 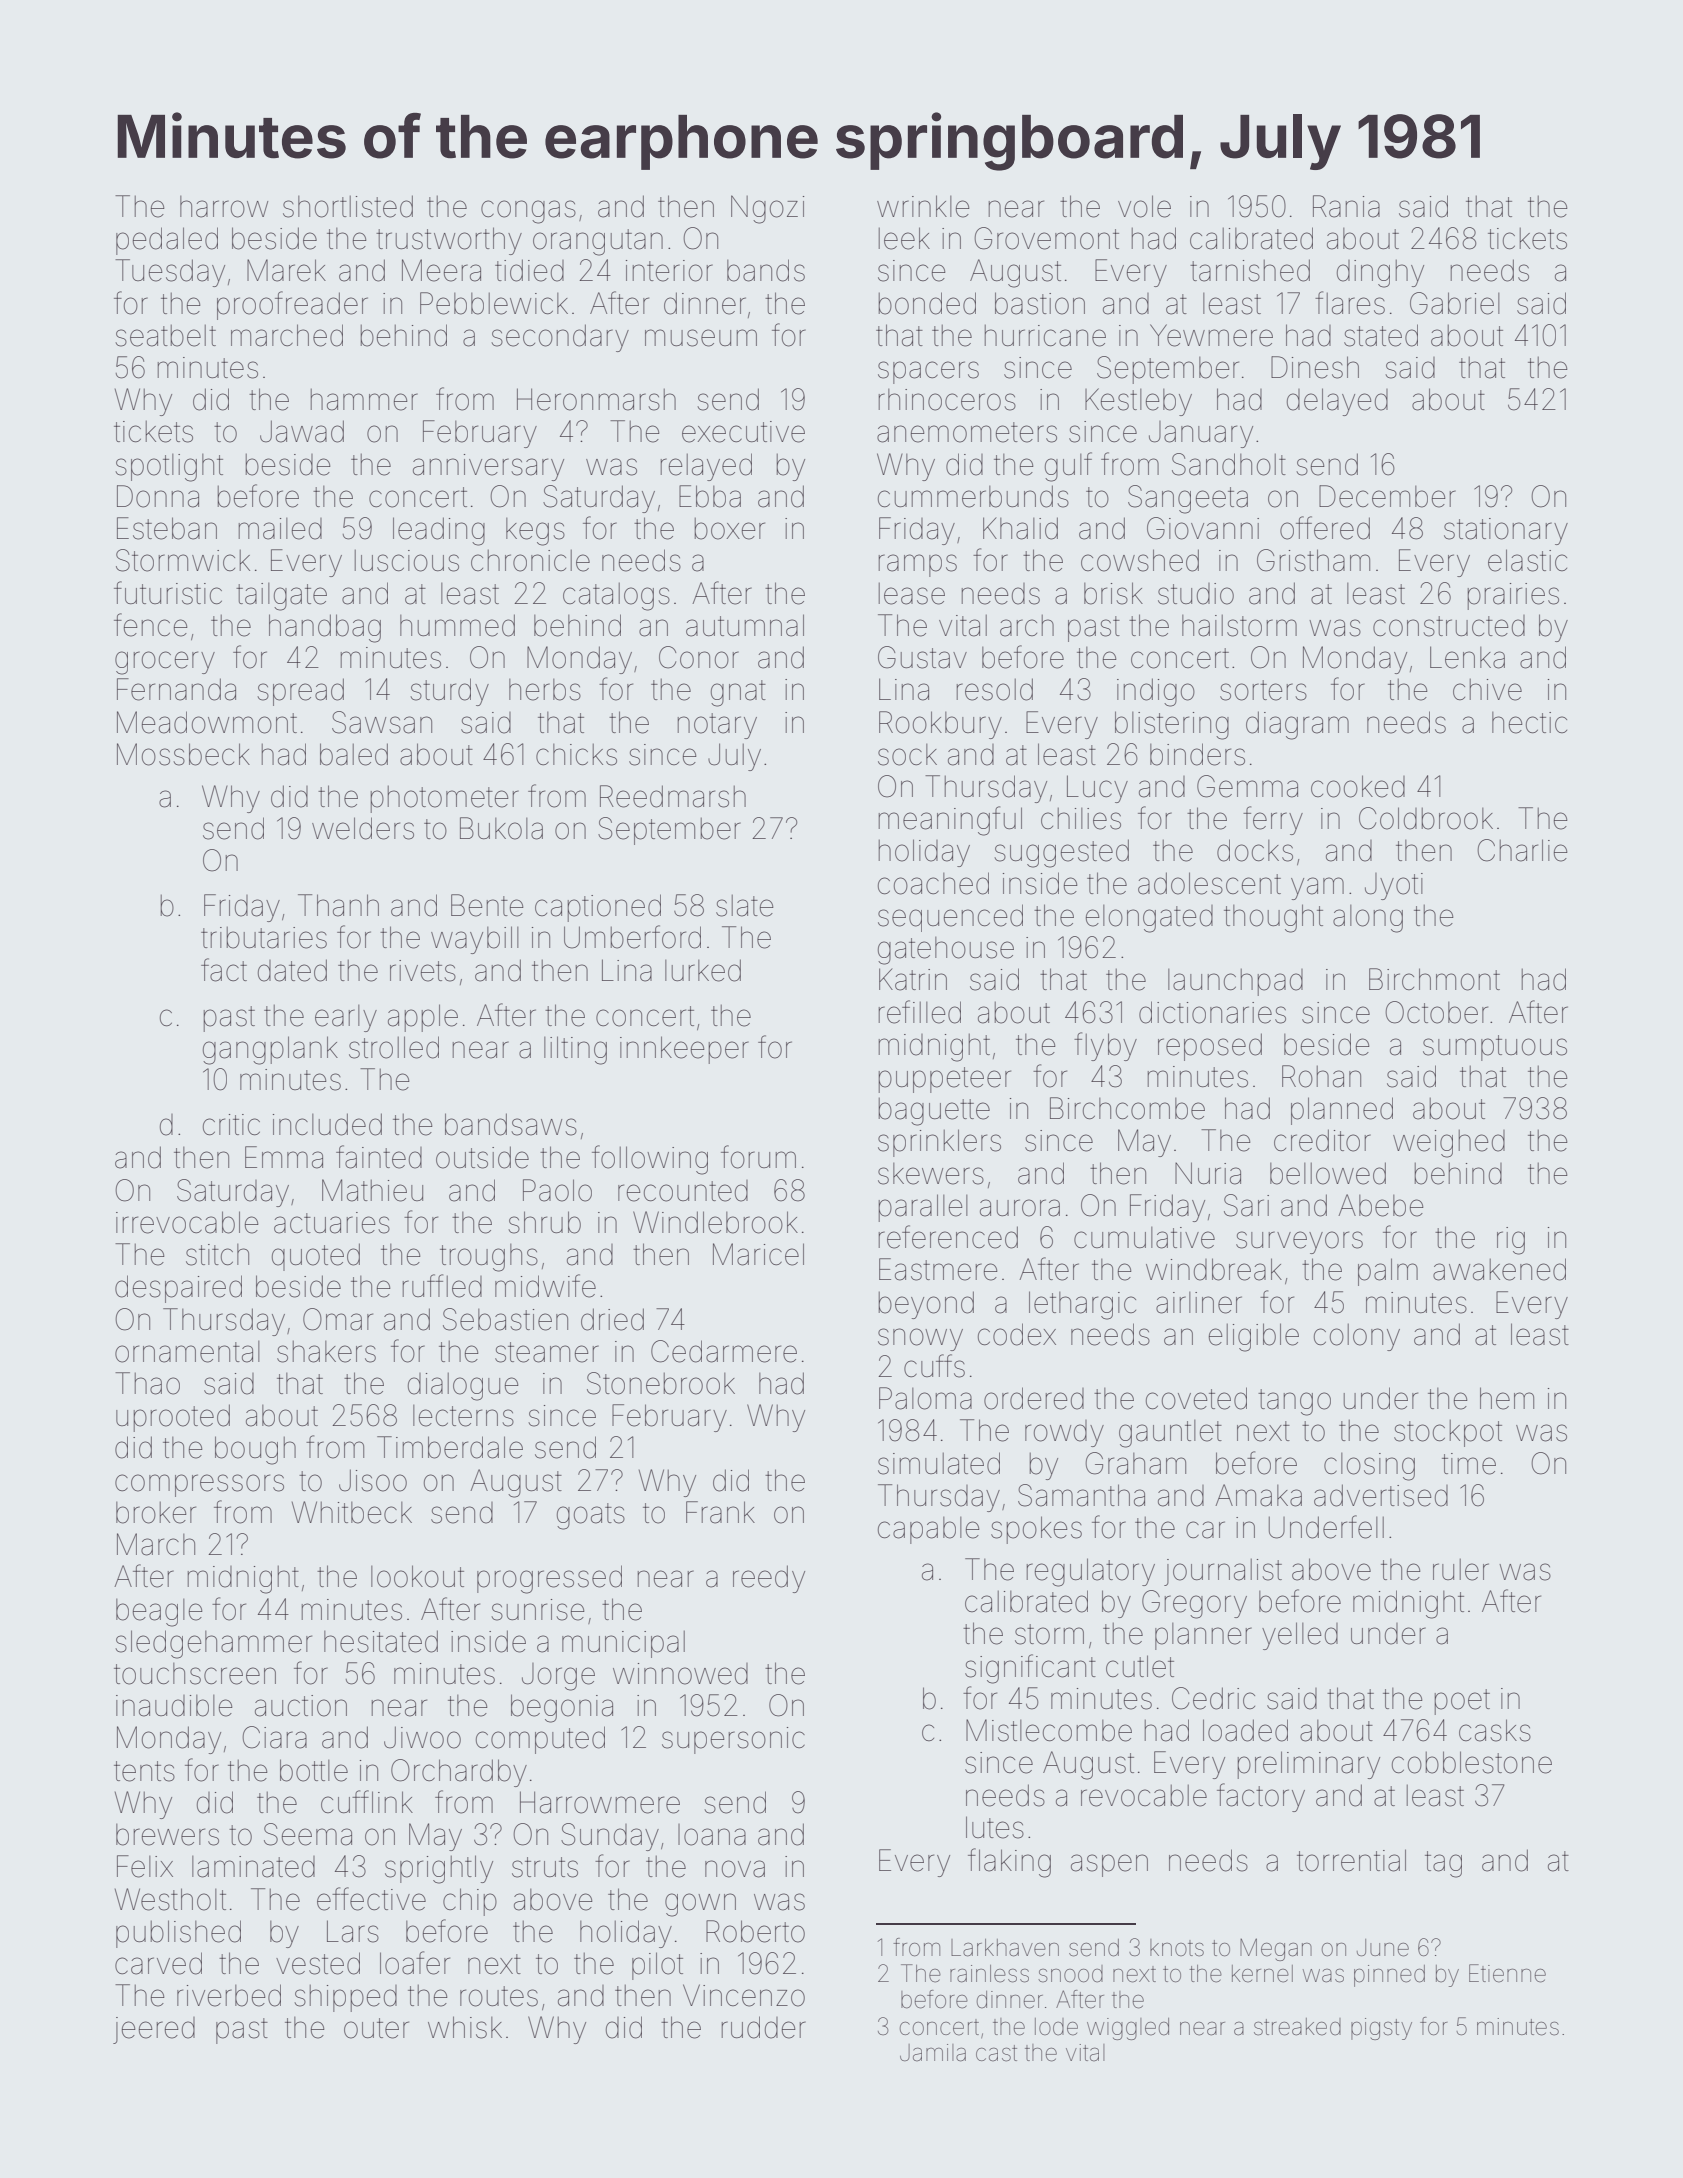 What do you see at coordinates (165, 335) in the screenshot?
I see `seatbelt` at bounding box center [165, 335].
